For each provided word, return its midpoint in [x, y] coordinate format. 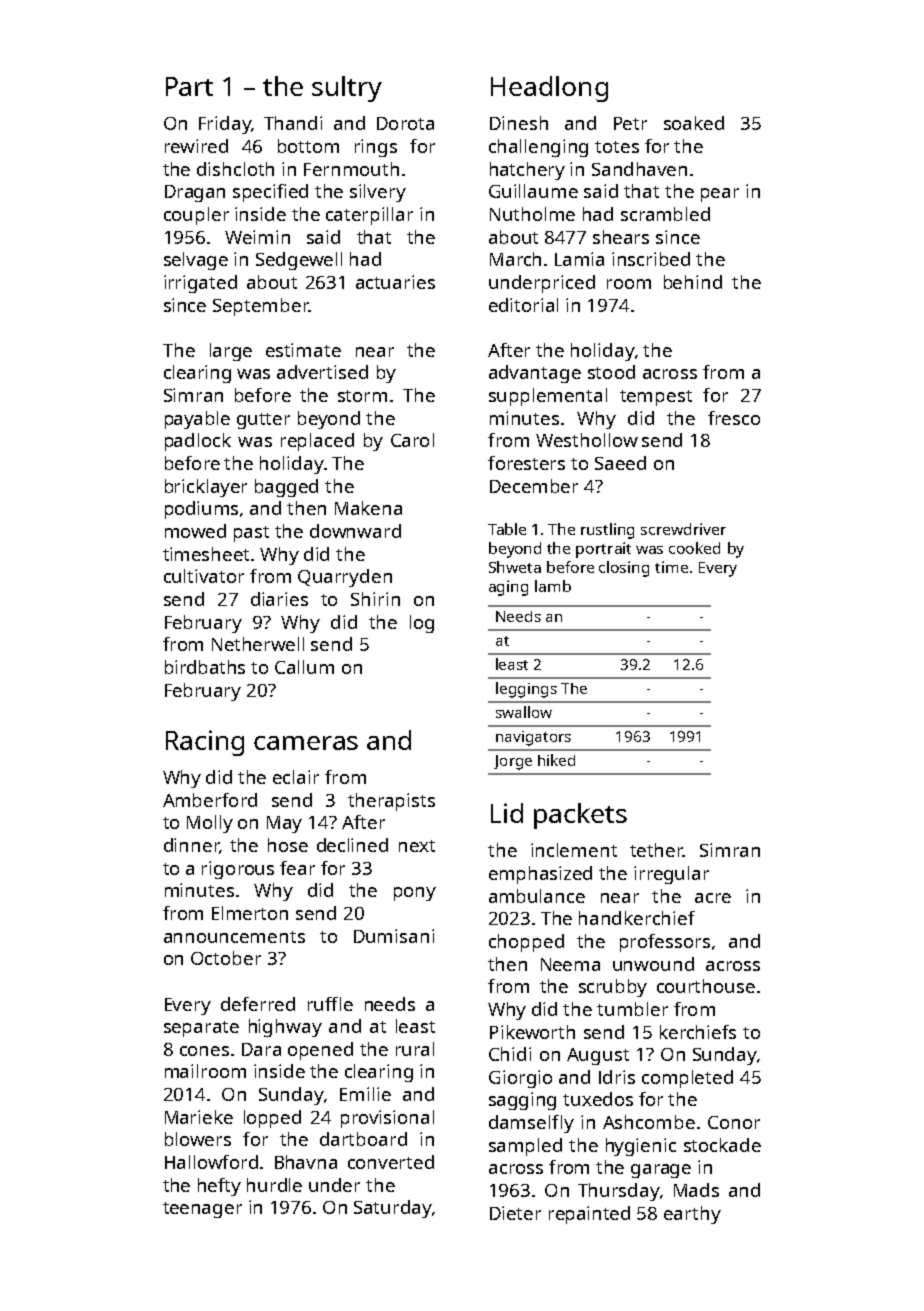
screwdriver [683, 529]
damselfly [531, 1124]
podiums [201, 510]
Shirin [375, 599]
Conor [734, 1122]
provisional [387, 1119]
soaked [694, 123]
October [226, 958]
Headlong [549, 89]
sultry [347, 89]
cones [204, 1051]
